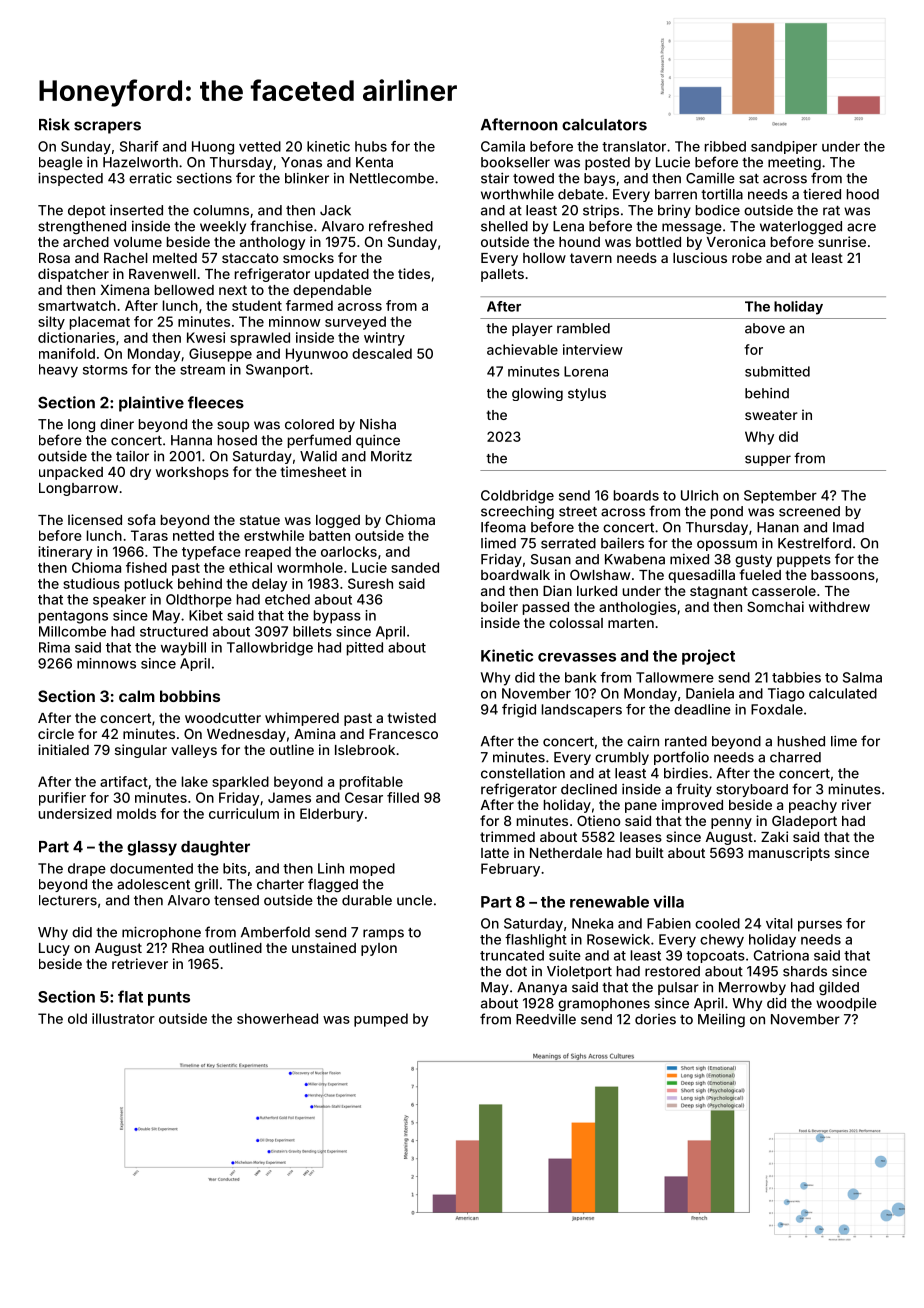 The height and width of the document is (1308, 924). What do you see at coordinates (503, 146) in the document?
I see `Camila` at bounding box center [503, 146].
